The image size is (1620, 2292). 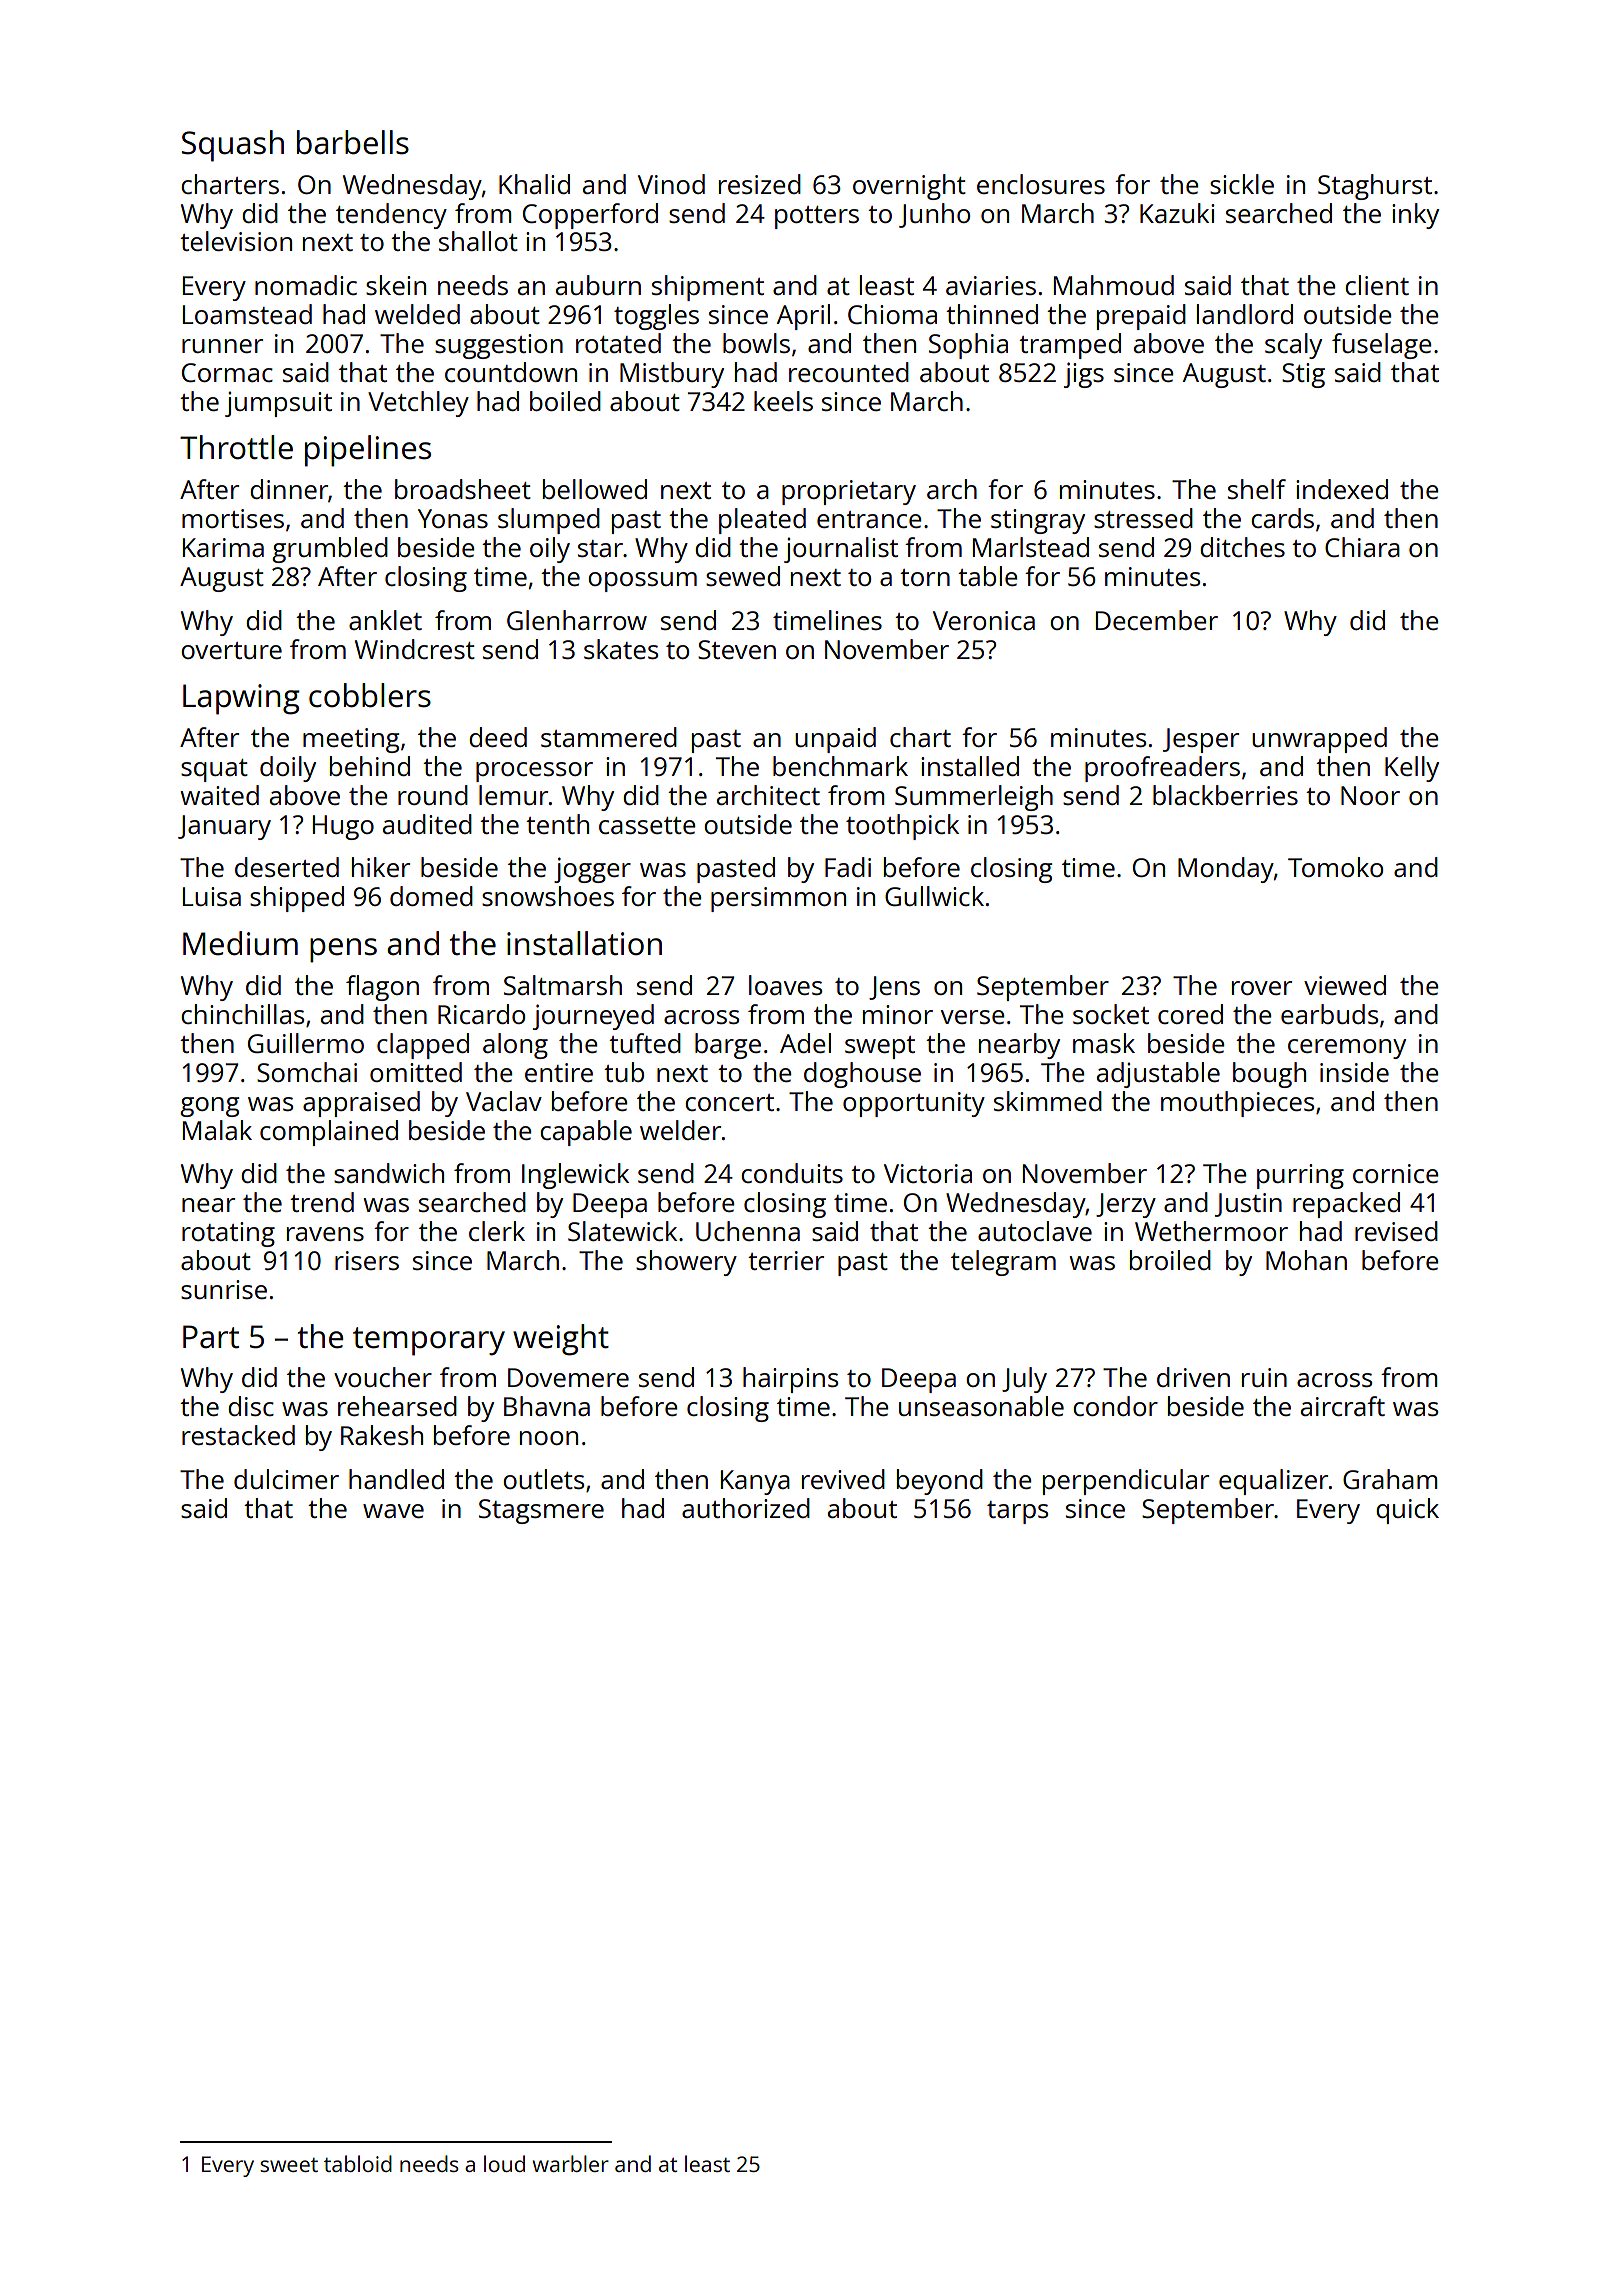 I want to click on Gullwick, so click(x=934, y=896).
